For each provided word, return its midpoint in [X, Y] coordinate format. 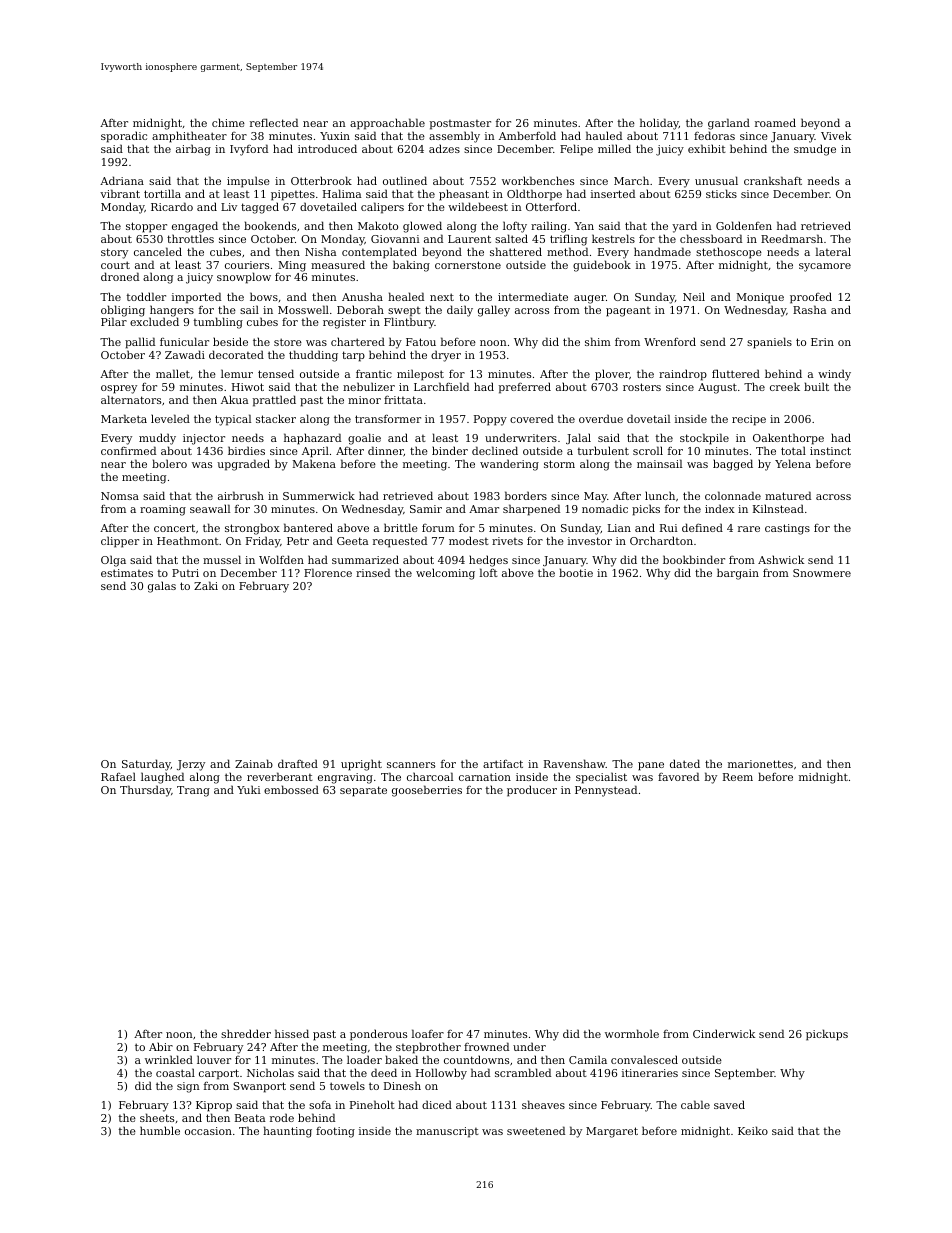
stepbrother [428, 1048]
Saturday [146, 765]
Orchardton [661, 540]
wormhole [632, 1033]
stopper [146, 227]
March [631, 180]
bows [264, 296]
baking [411, 266]
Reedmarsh [792, 238]
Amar [484, 509]
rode [282, 1117]
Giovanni [395, 239]
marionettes [760, 764]
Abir [161, 1046]
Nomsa [120, 496]
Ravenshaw [575, 763]
